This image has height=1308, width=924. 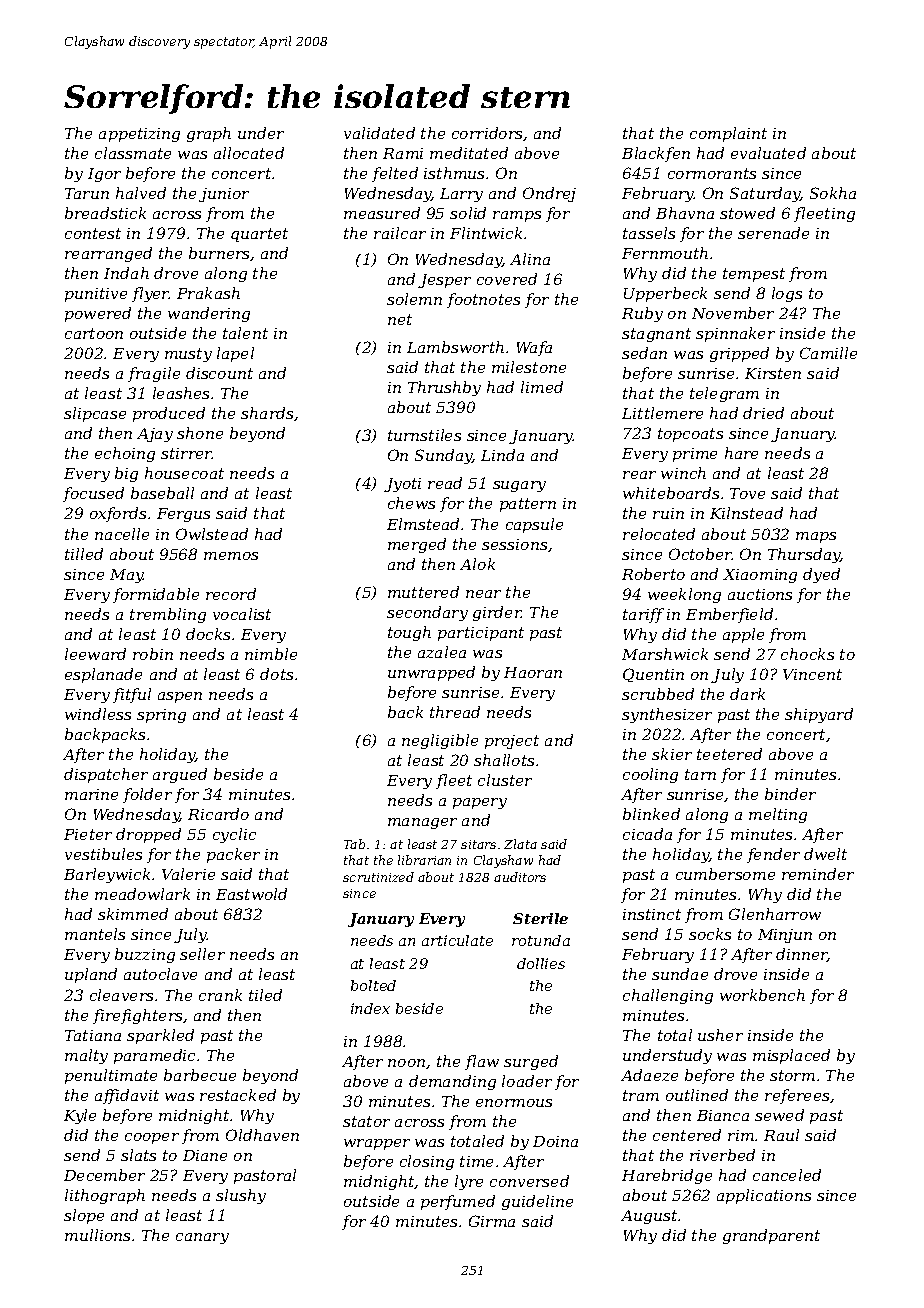 What do you see at coordinates (126, 474) in the image?
I see `big` at bounding box center [126, 474].
